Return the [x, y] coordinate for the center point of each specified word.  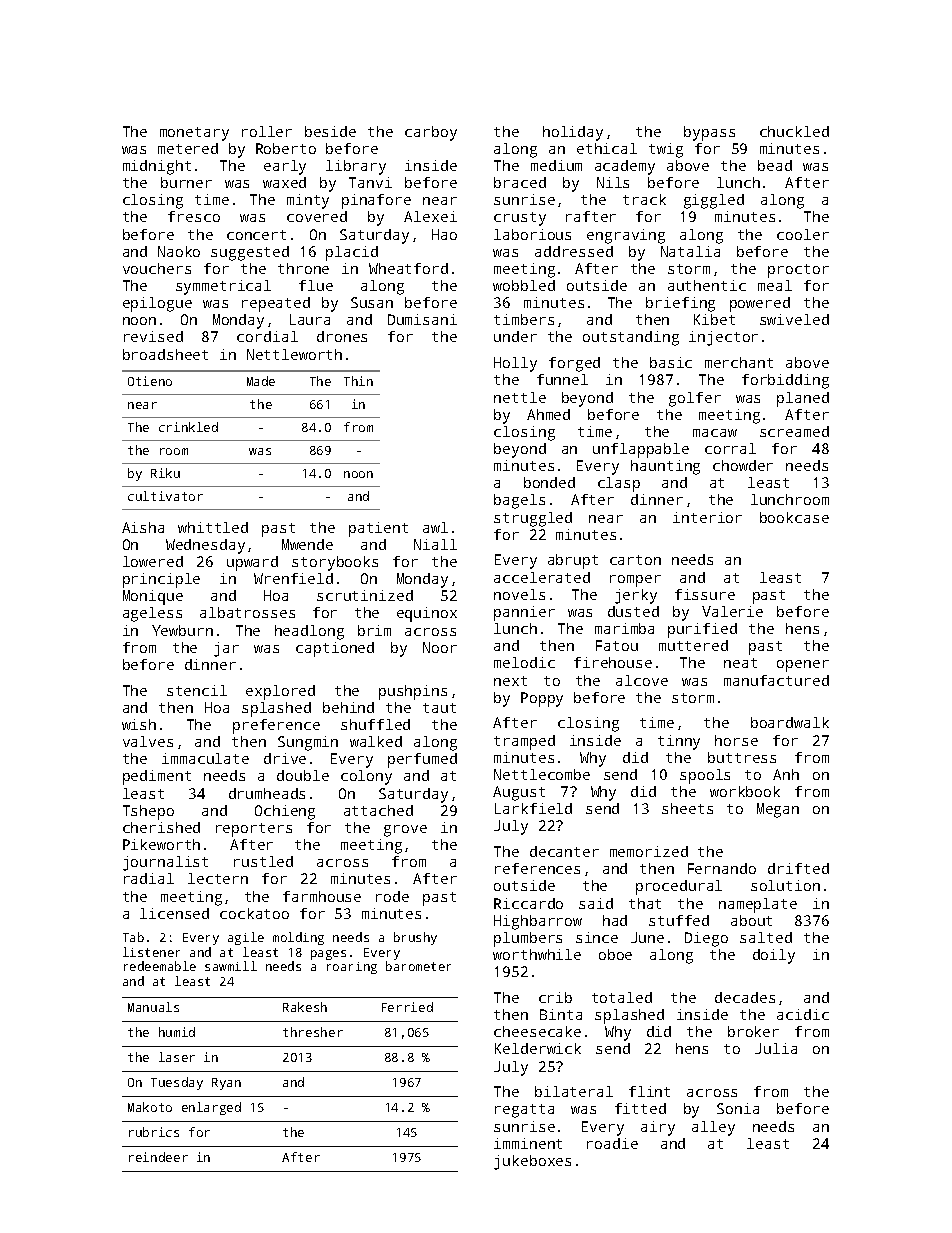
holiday [573, 133]
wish [139, 724]
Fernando [722, 868]
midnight [157, 167]
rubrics [154, 1132]
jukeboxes [532, 1162]
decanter [564, 851]
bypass [709, 133]
